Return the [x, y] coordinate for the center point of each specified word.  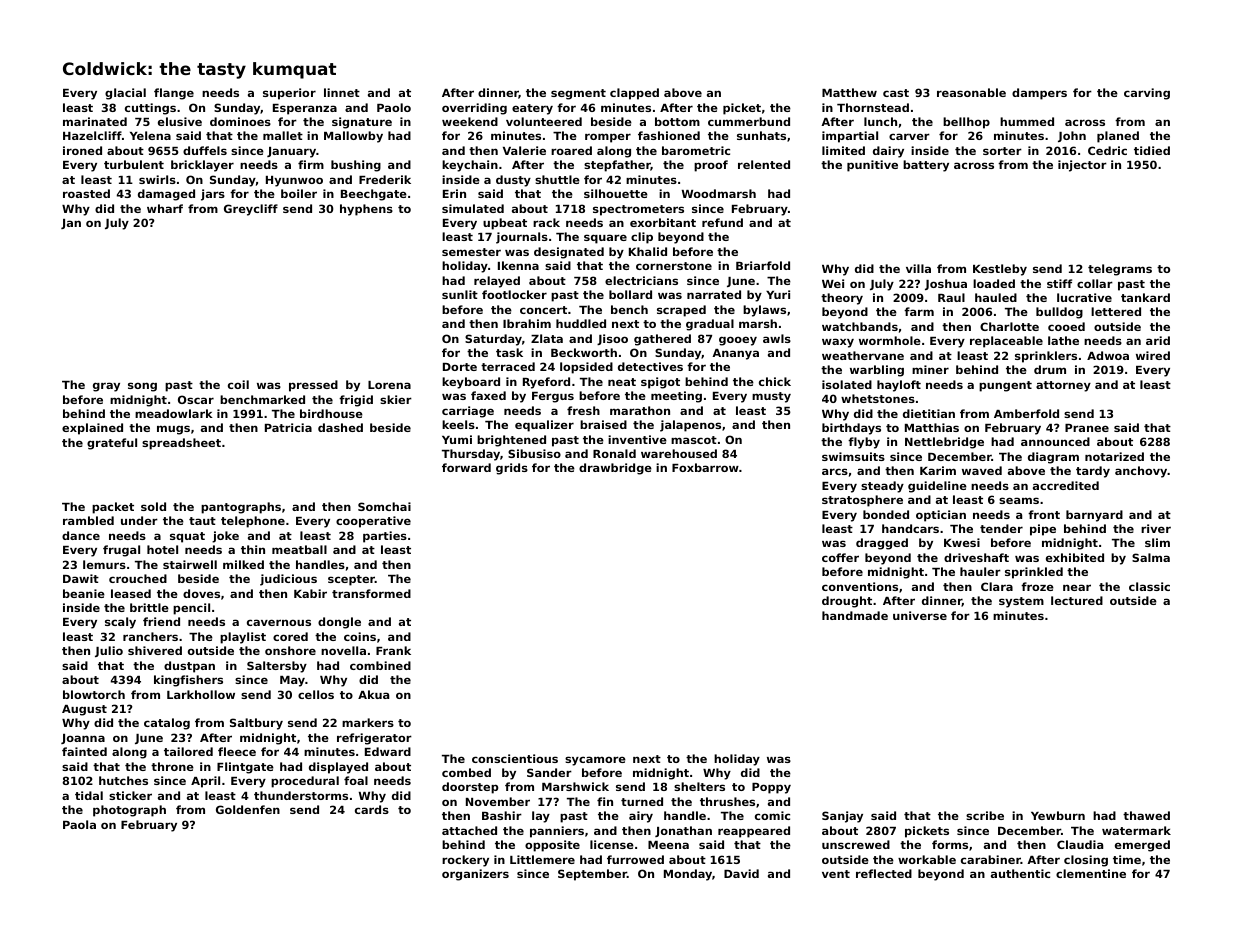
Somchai [384, 506]
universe [920, 615]
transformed [371, 593]
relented [764, 164]
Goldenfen [248, 809]
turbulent [134, 164]
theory [842, 299]
